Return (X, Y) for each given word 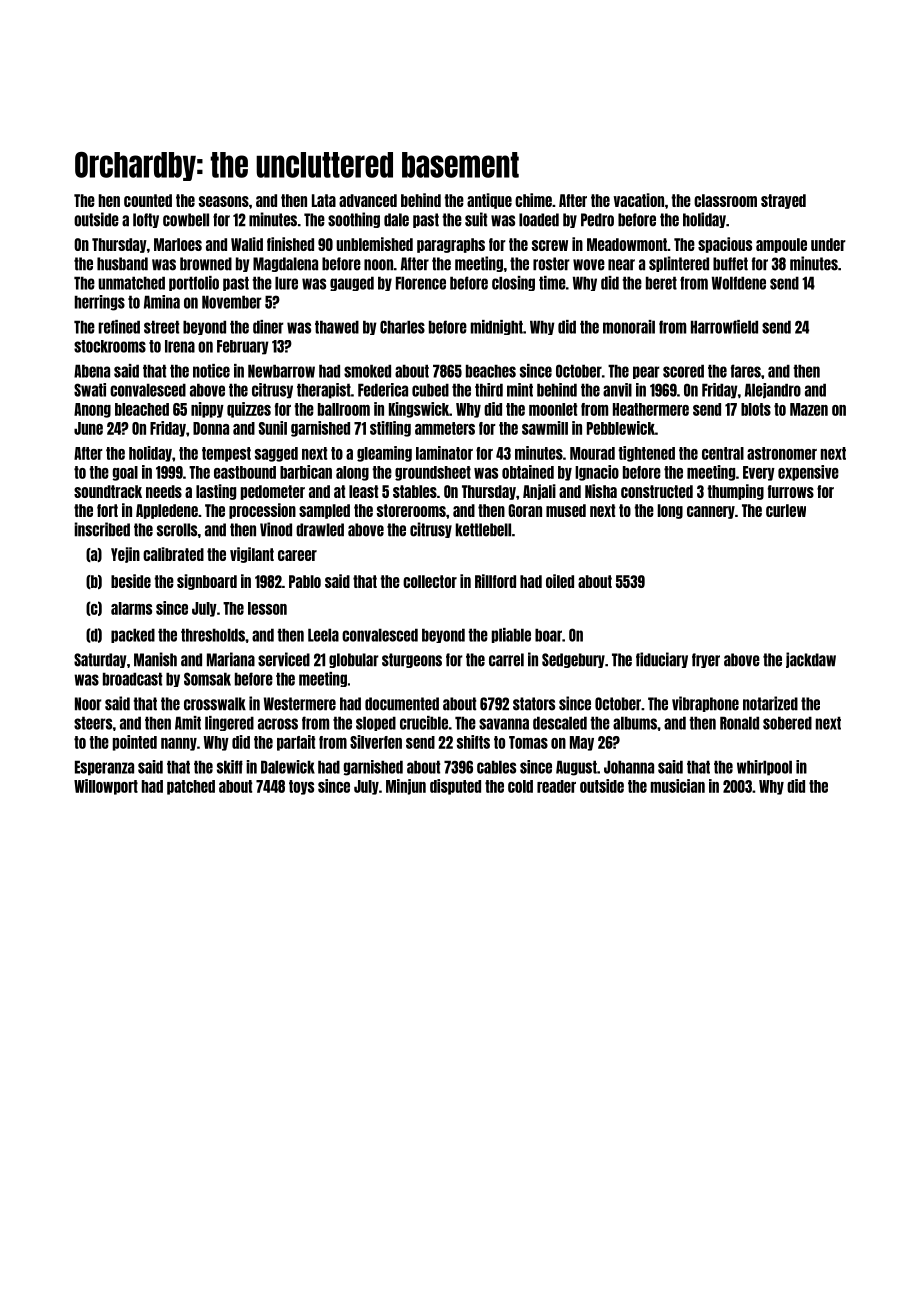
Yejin (125, 555)
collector (430, 581)
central (723, 453)
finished (290, 244)
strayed (783, 201)
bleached (142, 409)
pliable (511, 635)
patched (191, 787)
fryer (706, 660)
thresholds (213, 635)
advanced (368, 200)
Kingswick (419, 410)
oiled (560, 581)
